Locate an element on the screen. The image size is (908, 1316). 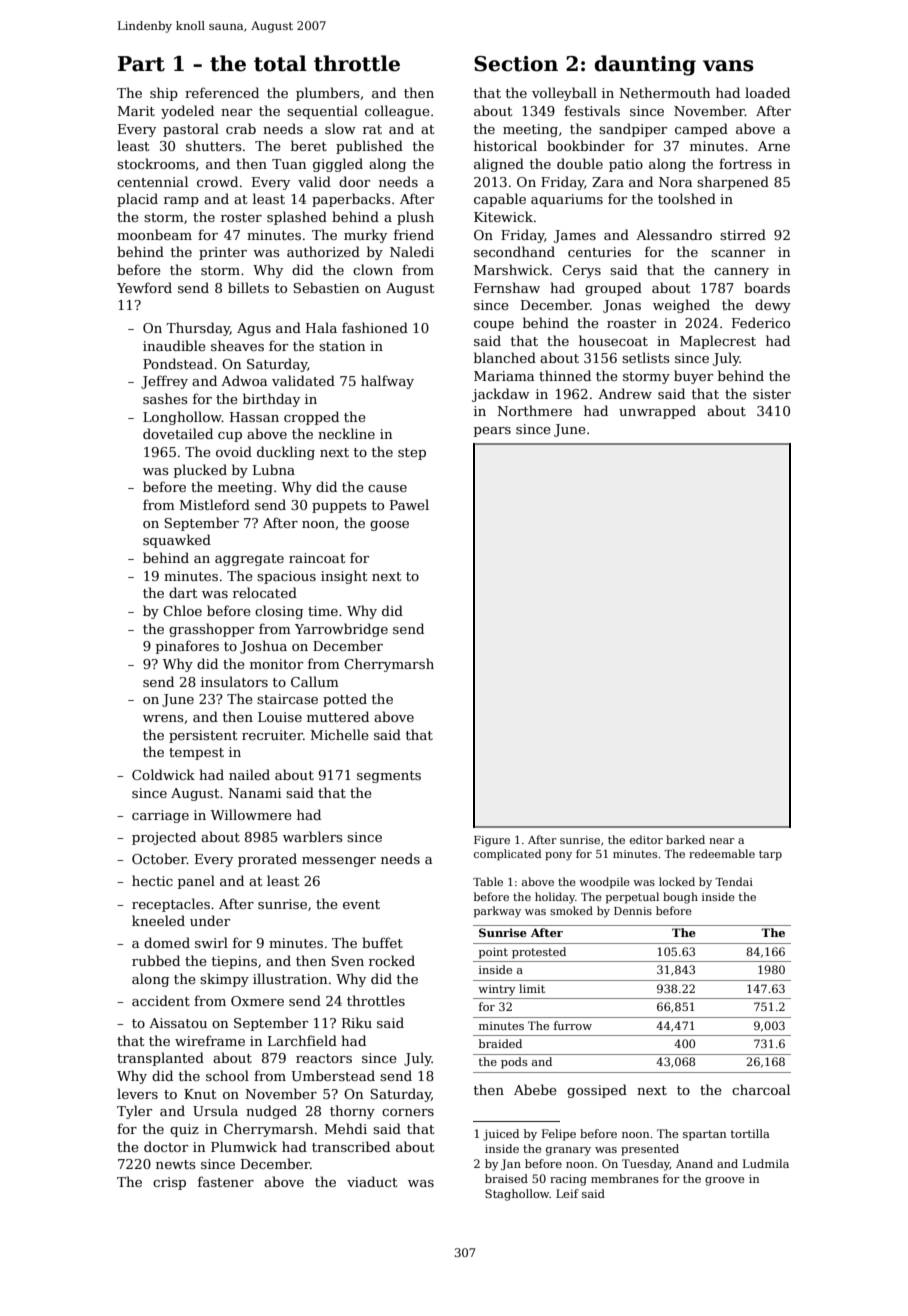
relocated is located at coordinates (265, 592).
